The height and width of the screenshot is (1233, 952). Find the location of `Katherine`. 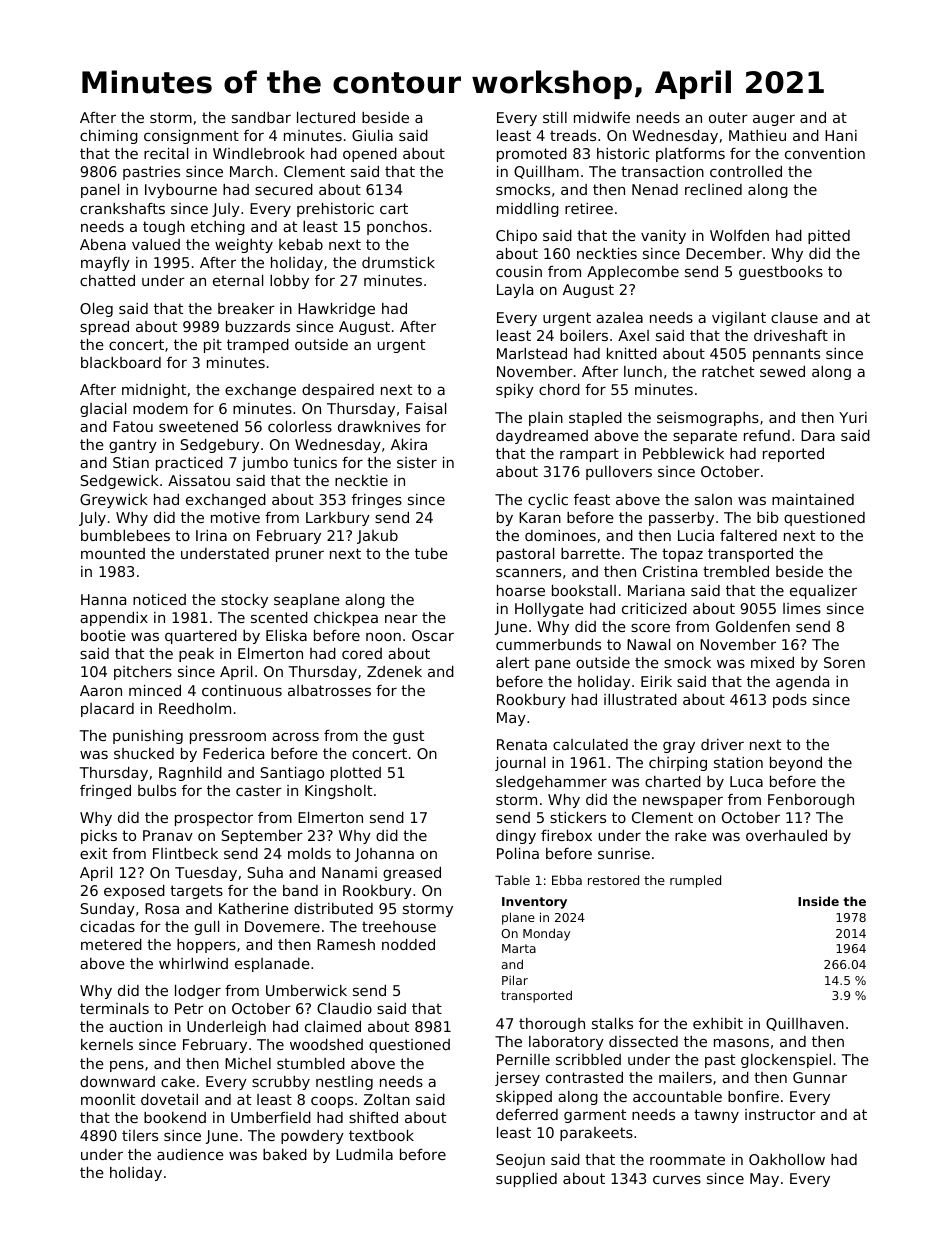

Katherine is located at coordinates (254, 908).
